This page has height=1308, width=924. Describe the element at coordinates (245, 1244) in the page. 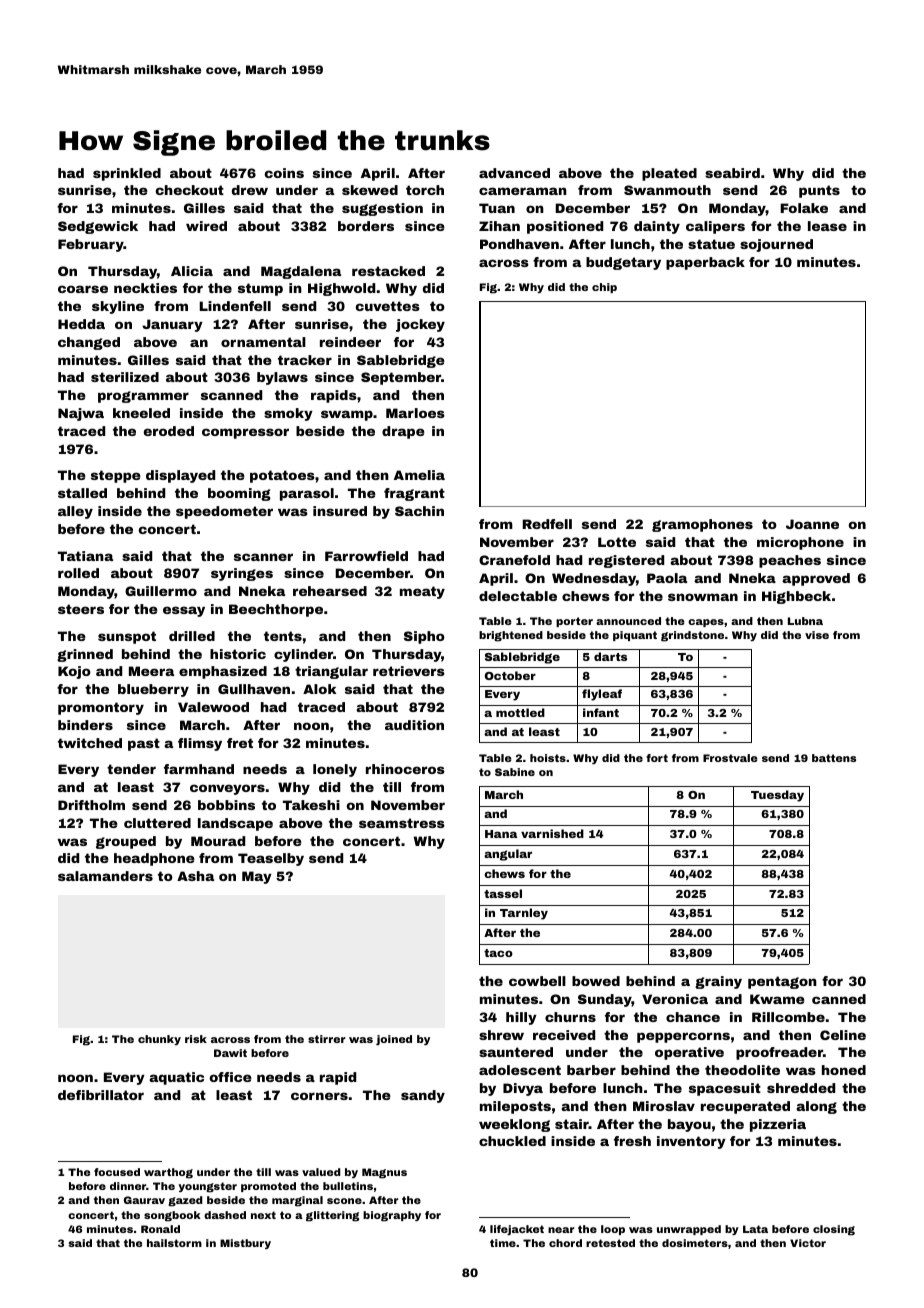

I see `Mistbury` at that location.
